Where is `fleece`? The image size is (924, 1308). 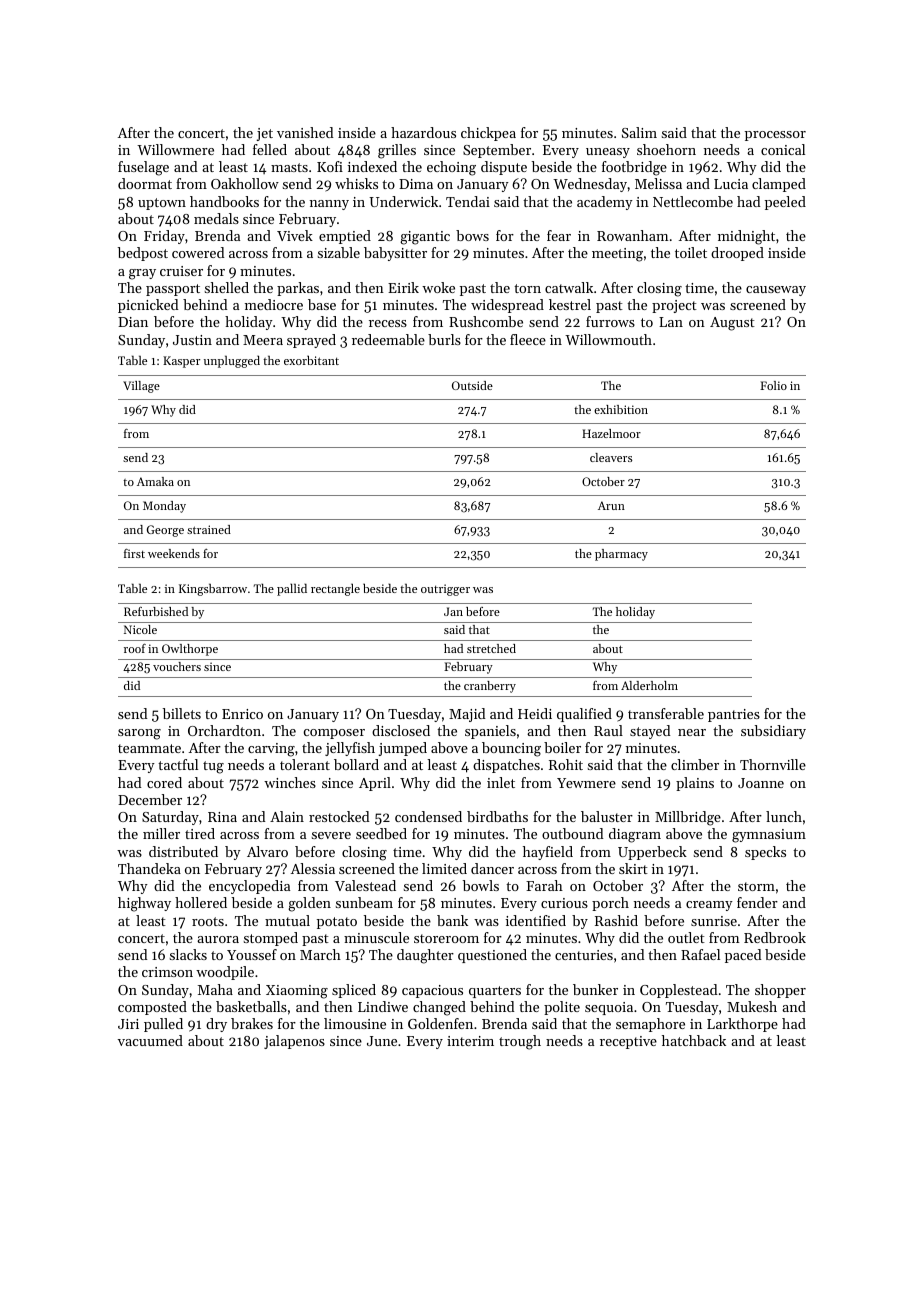 fleece is located at coordinates (528, 339).
